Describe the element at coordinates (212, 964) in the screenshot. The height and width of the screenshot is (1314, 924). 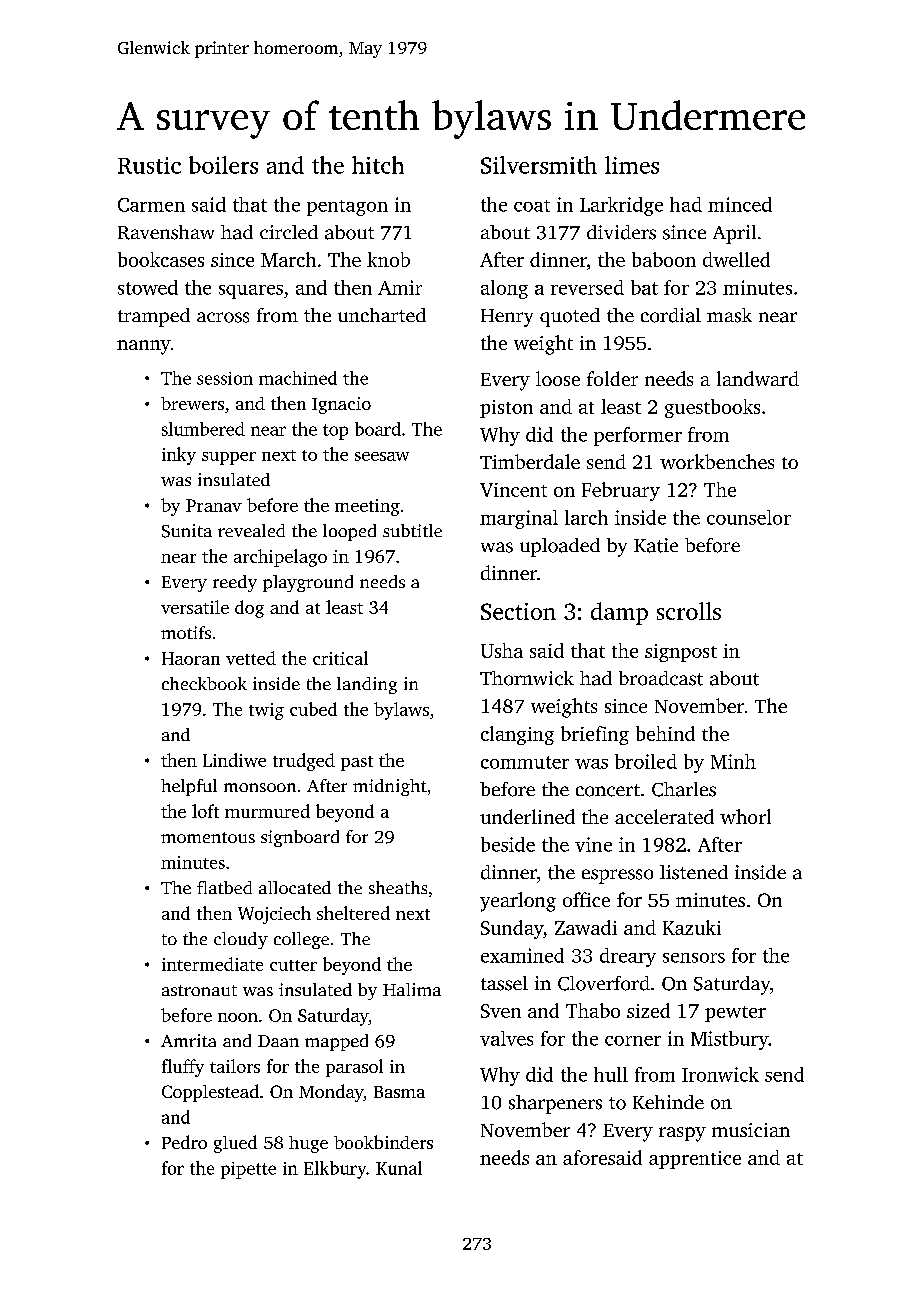
I see `intermediate` at that location.
